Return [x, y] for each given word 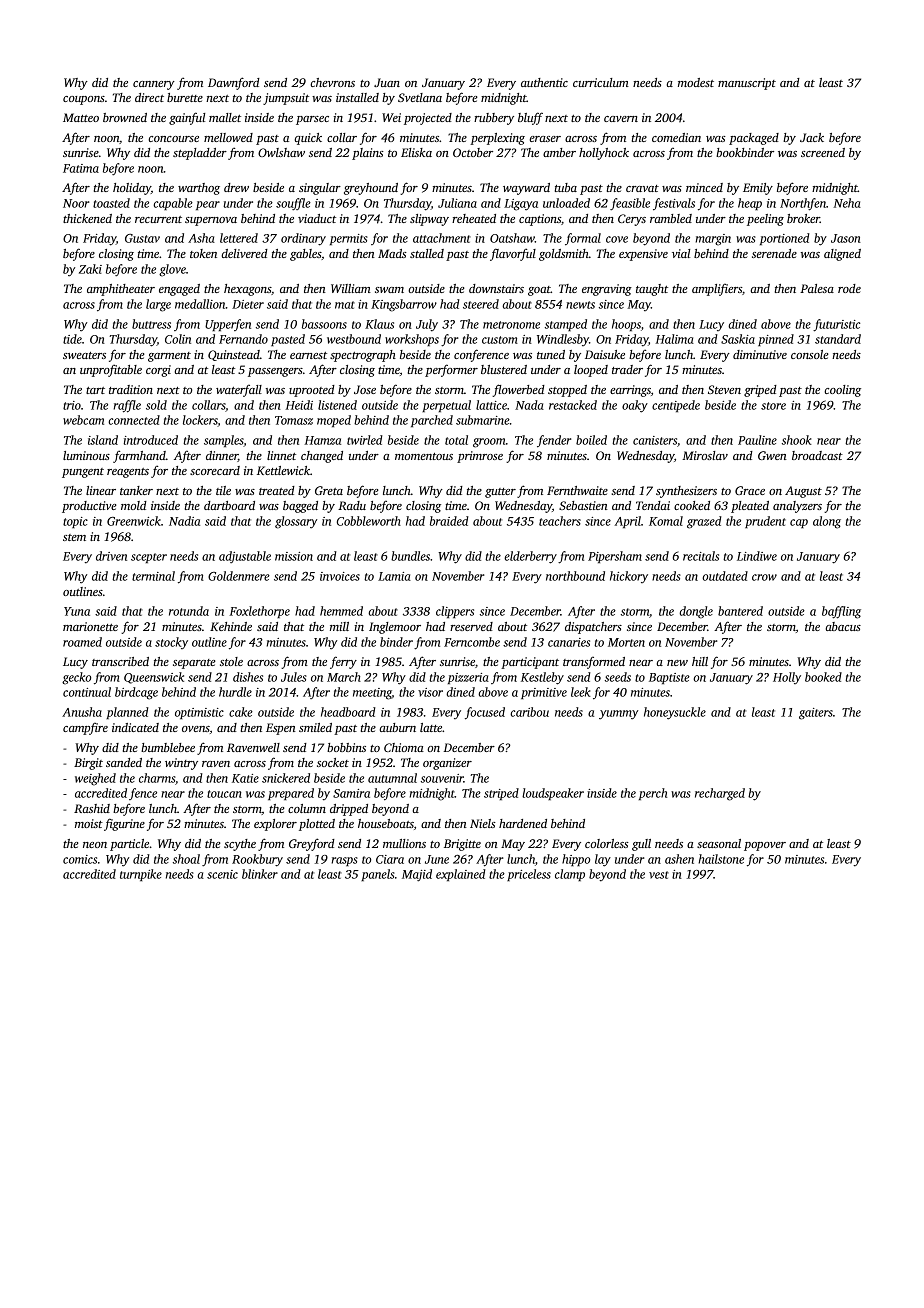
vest [659, 875]
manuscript [747, 84]
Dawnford [234, 83]
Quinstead [234, 355]
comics [80, 859]
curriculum [601, 82]
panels [378, 875]
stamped [566, 325]
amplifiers [717, 290]
